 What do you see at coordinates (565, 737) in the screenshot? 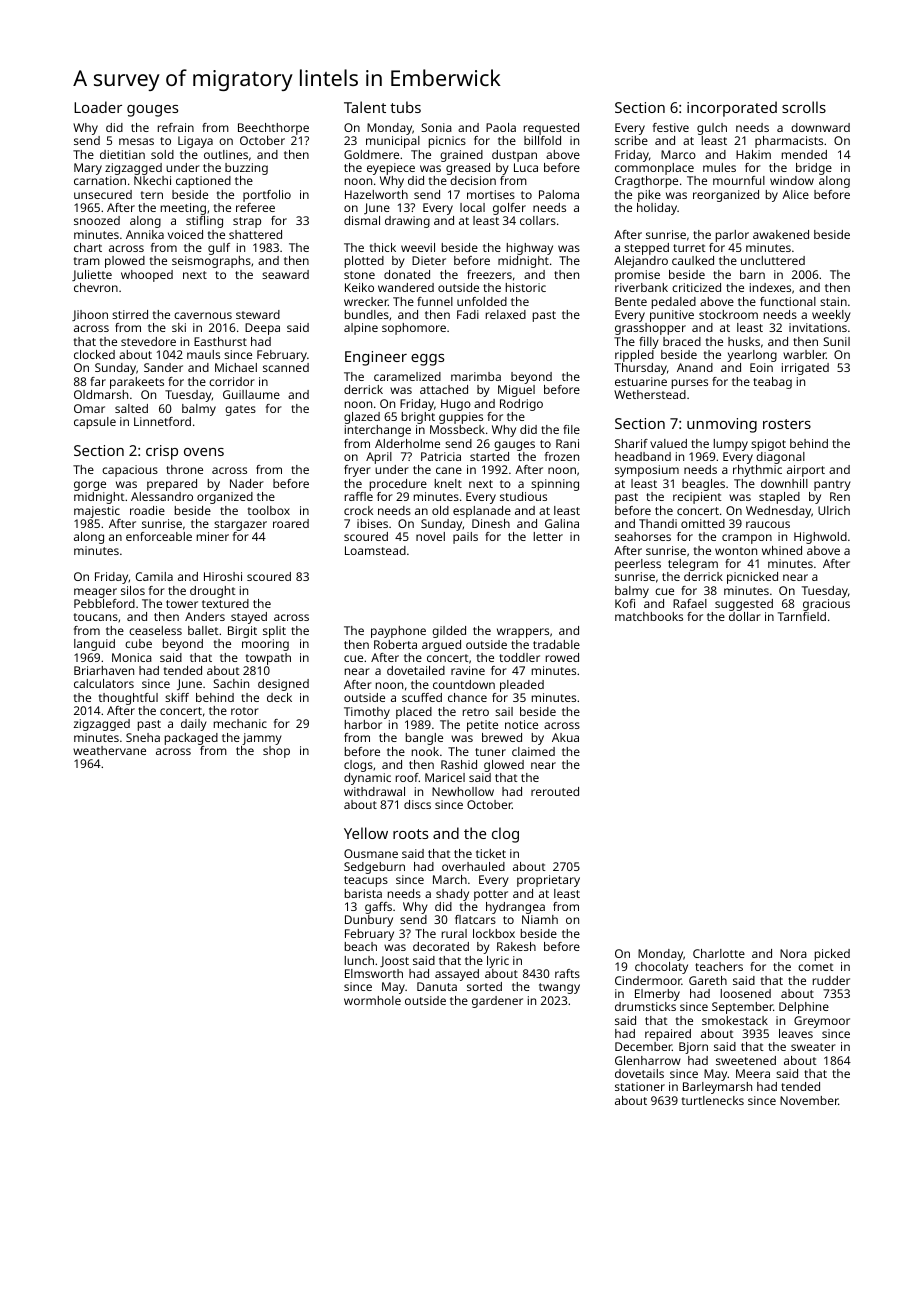
I see `Akua` at bounding box center [565, 737].
